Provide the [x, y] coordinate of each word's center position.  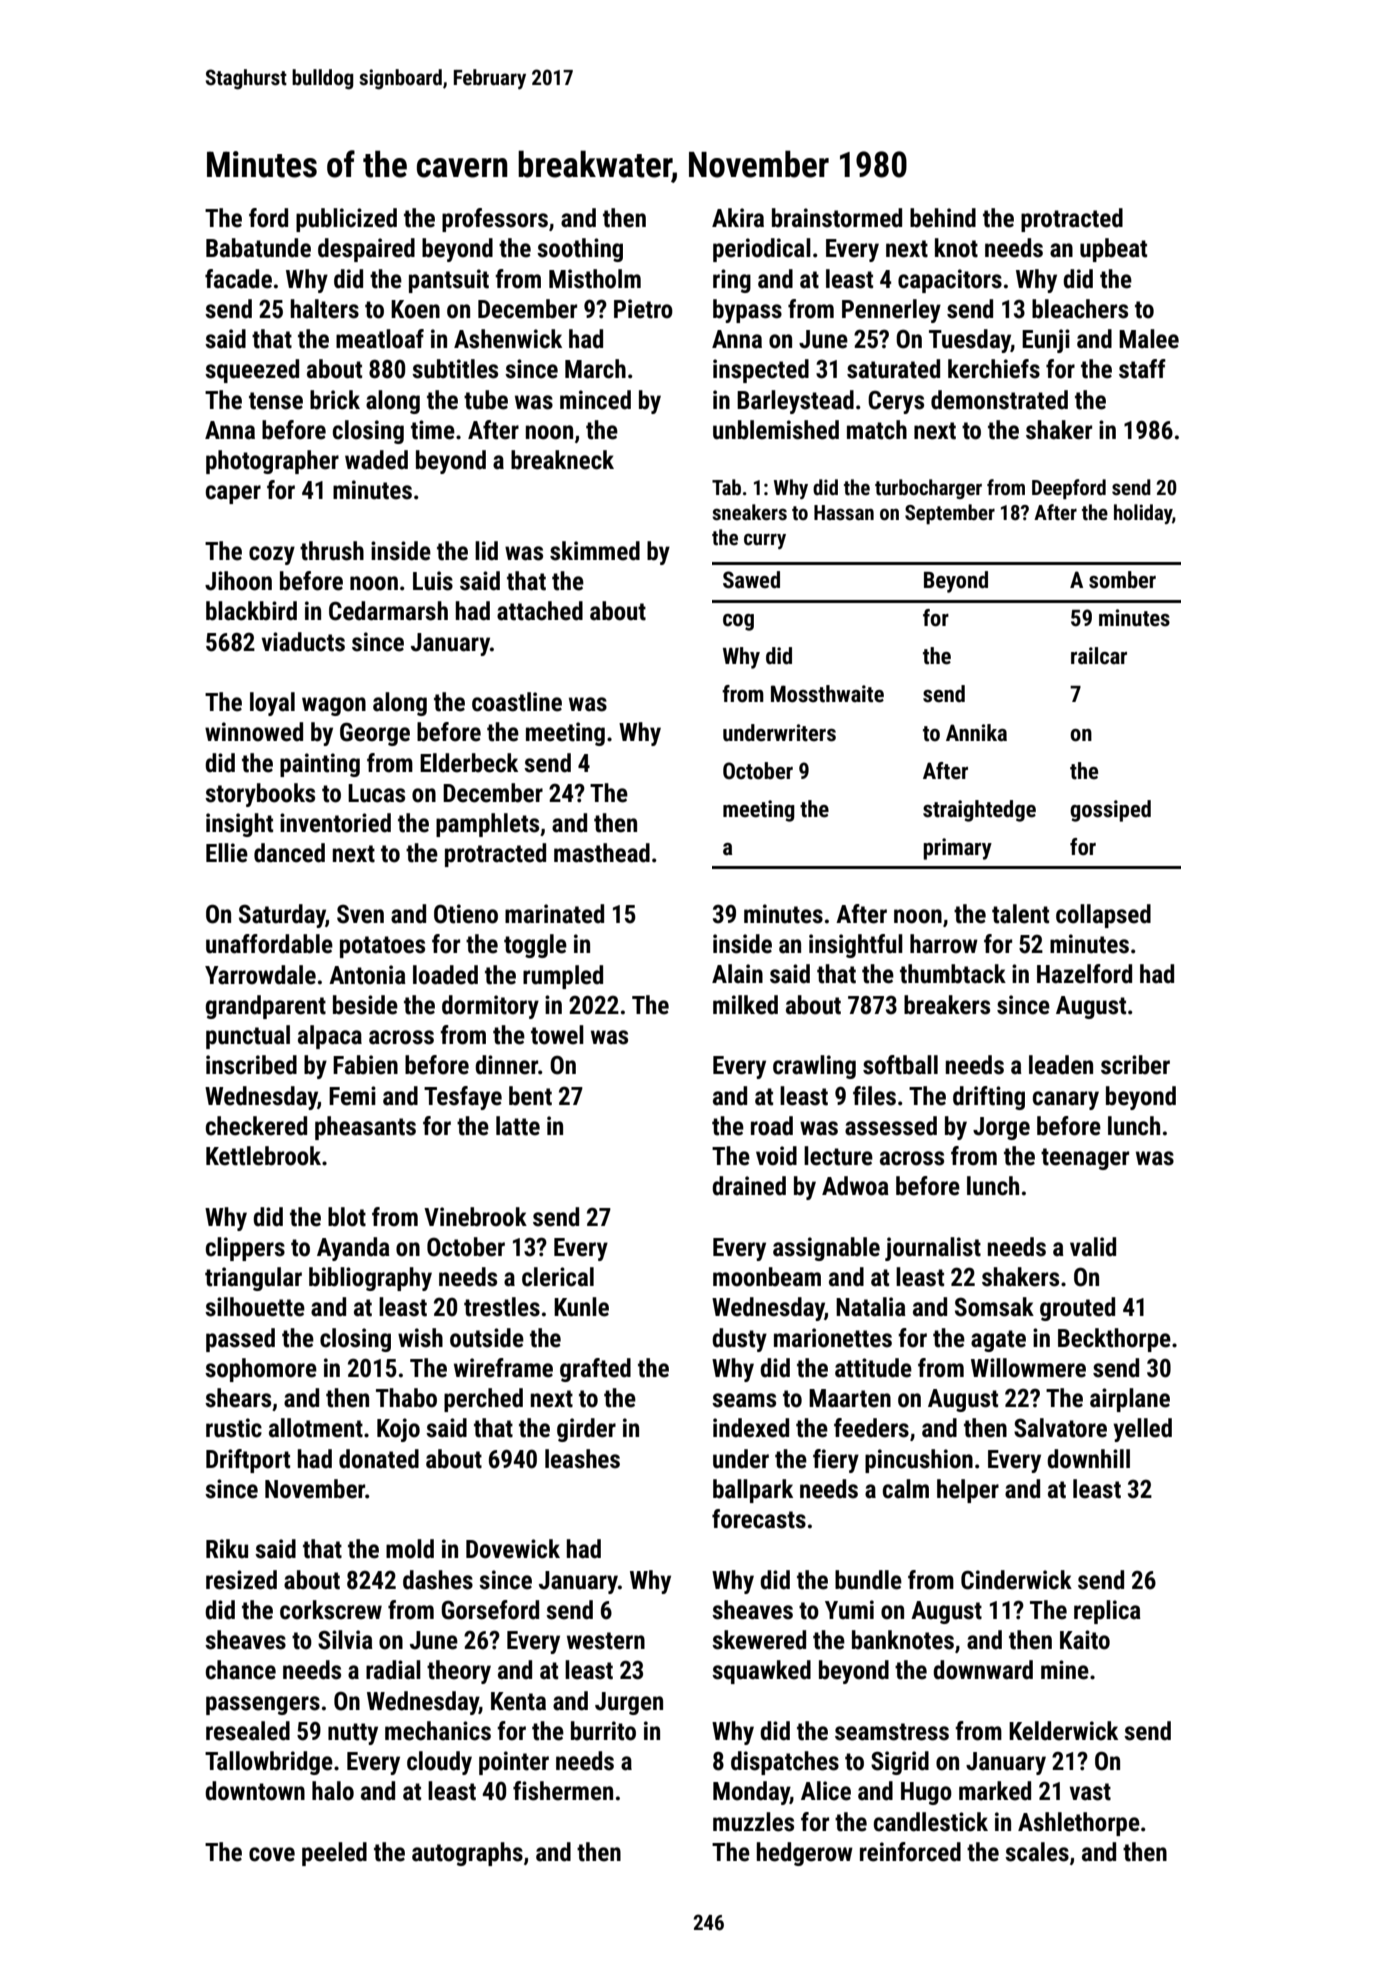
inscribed [251, 1065]
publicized [346, 220]
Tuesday [970, 341]
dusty [739, 1340]
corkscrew [331, 1610]
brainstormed [837, 218]
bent [530, 1096]
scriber [1135, 1065]
